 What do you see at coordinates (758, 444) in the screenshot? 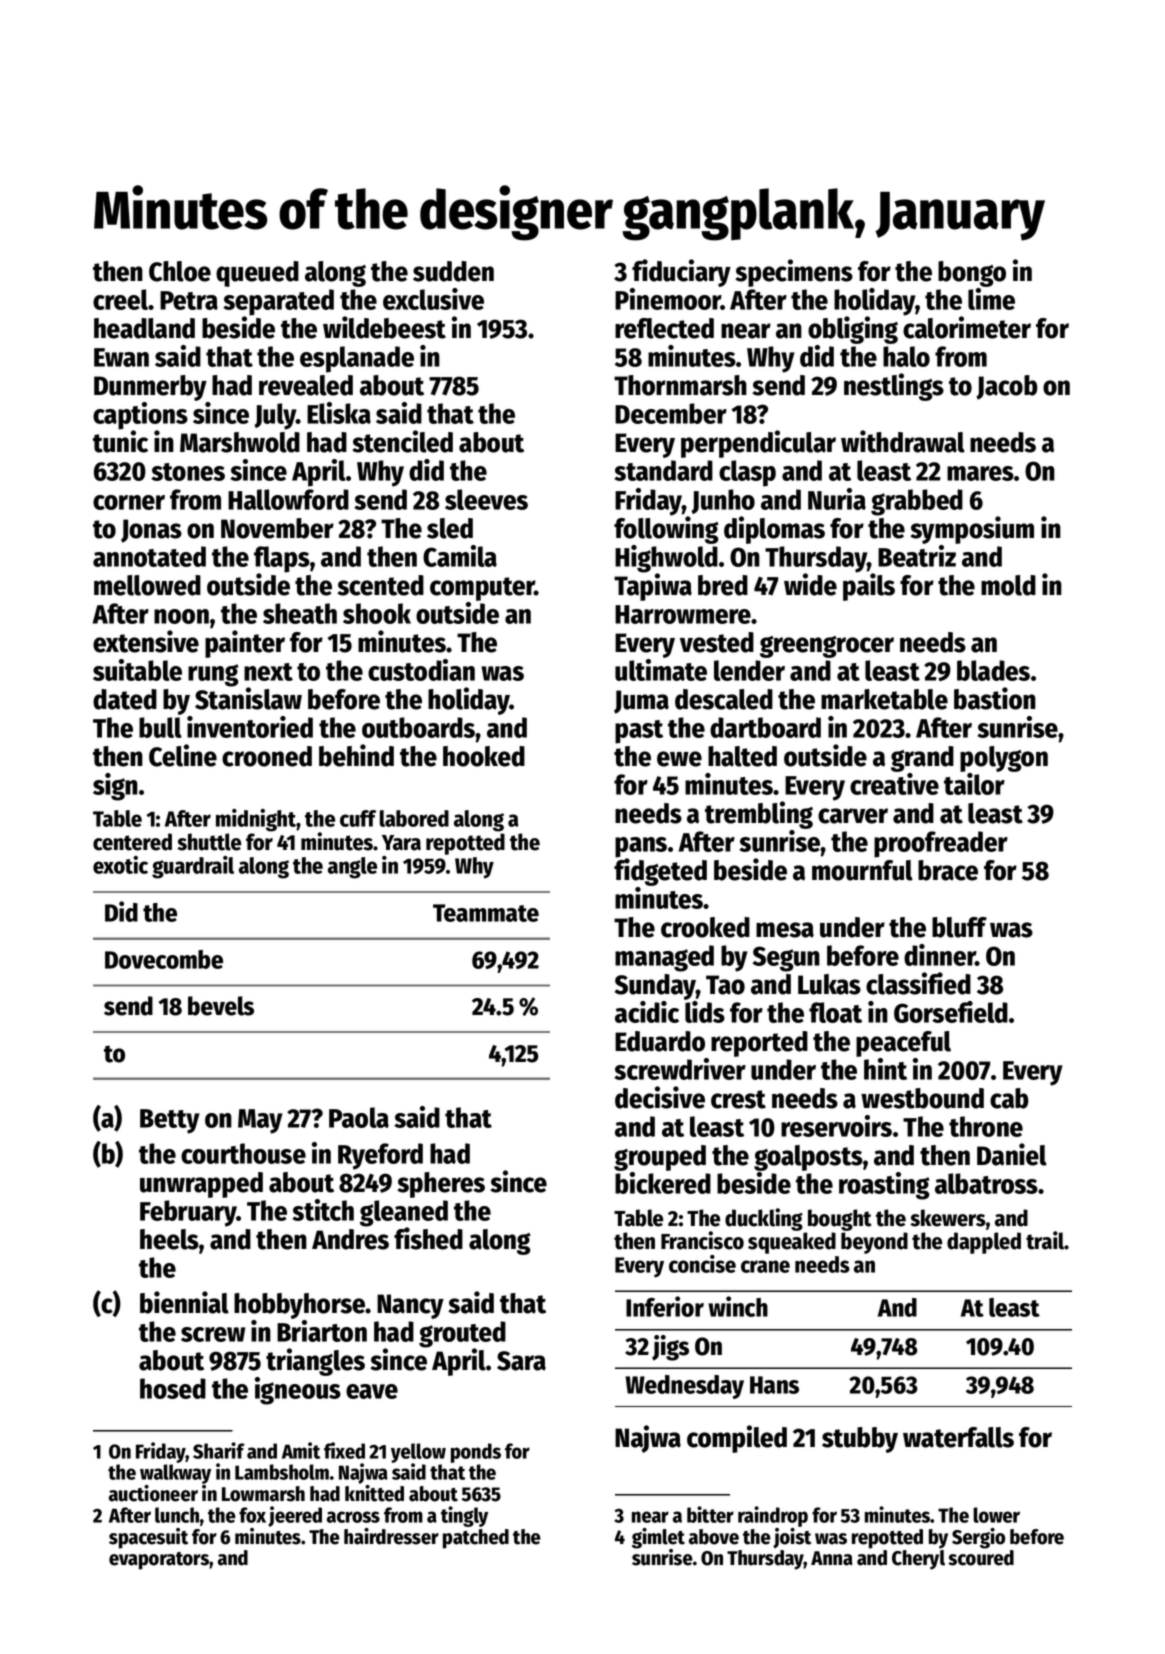
I see `perpendicular` at bounding box center [758, 444].
